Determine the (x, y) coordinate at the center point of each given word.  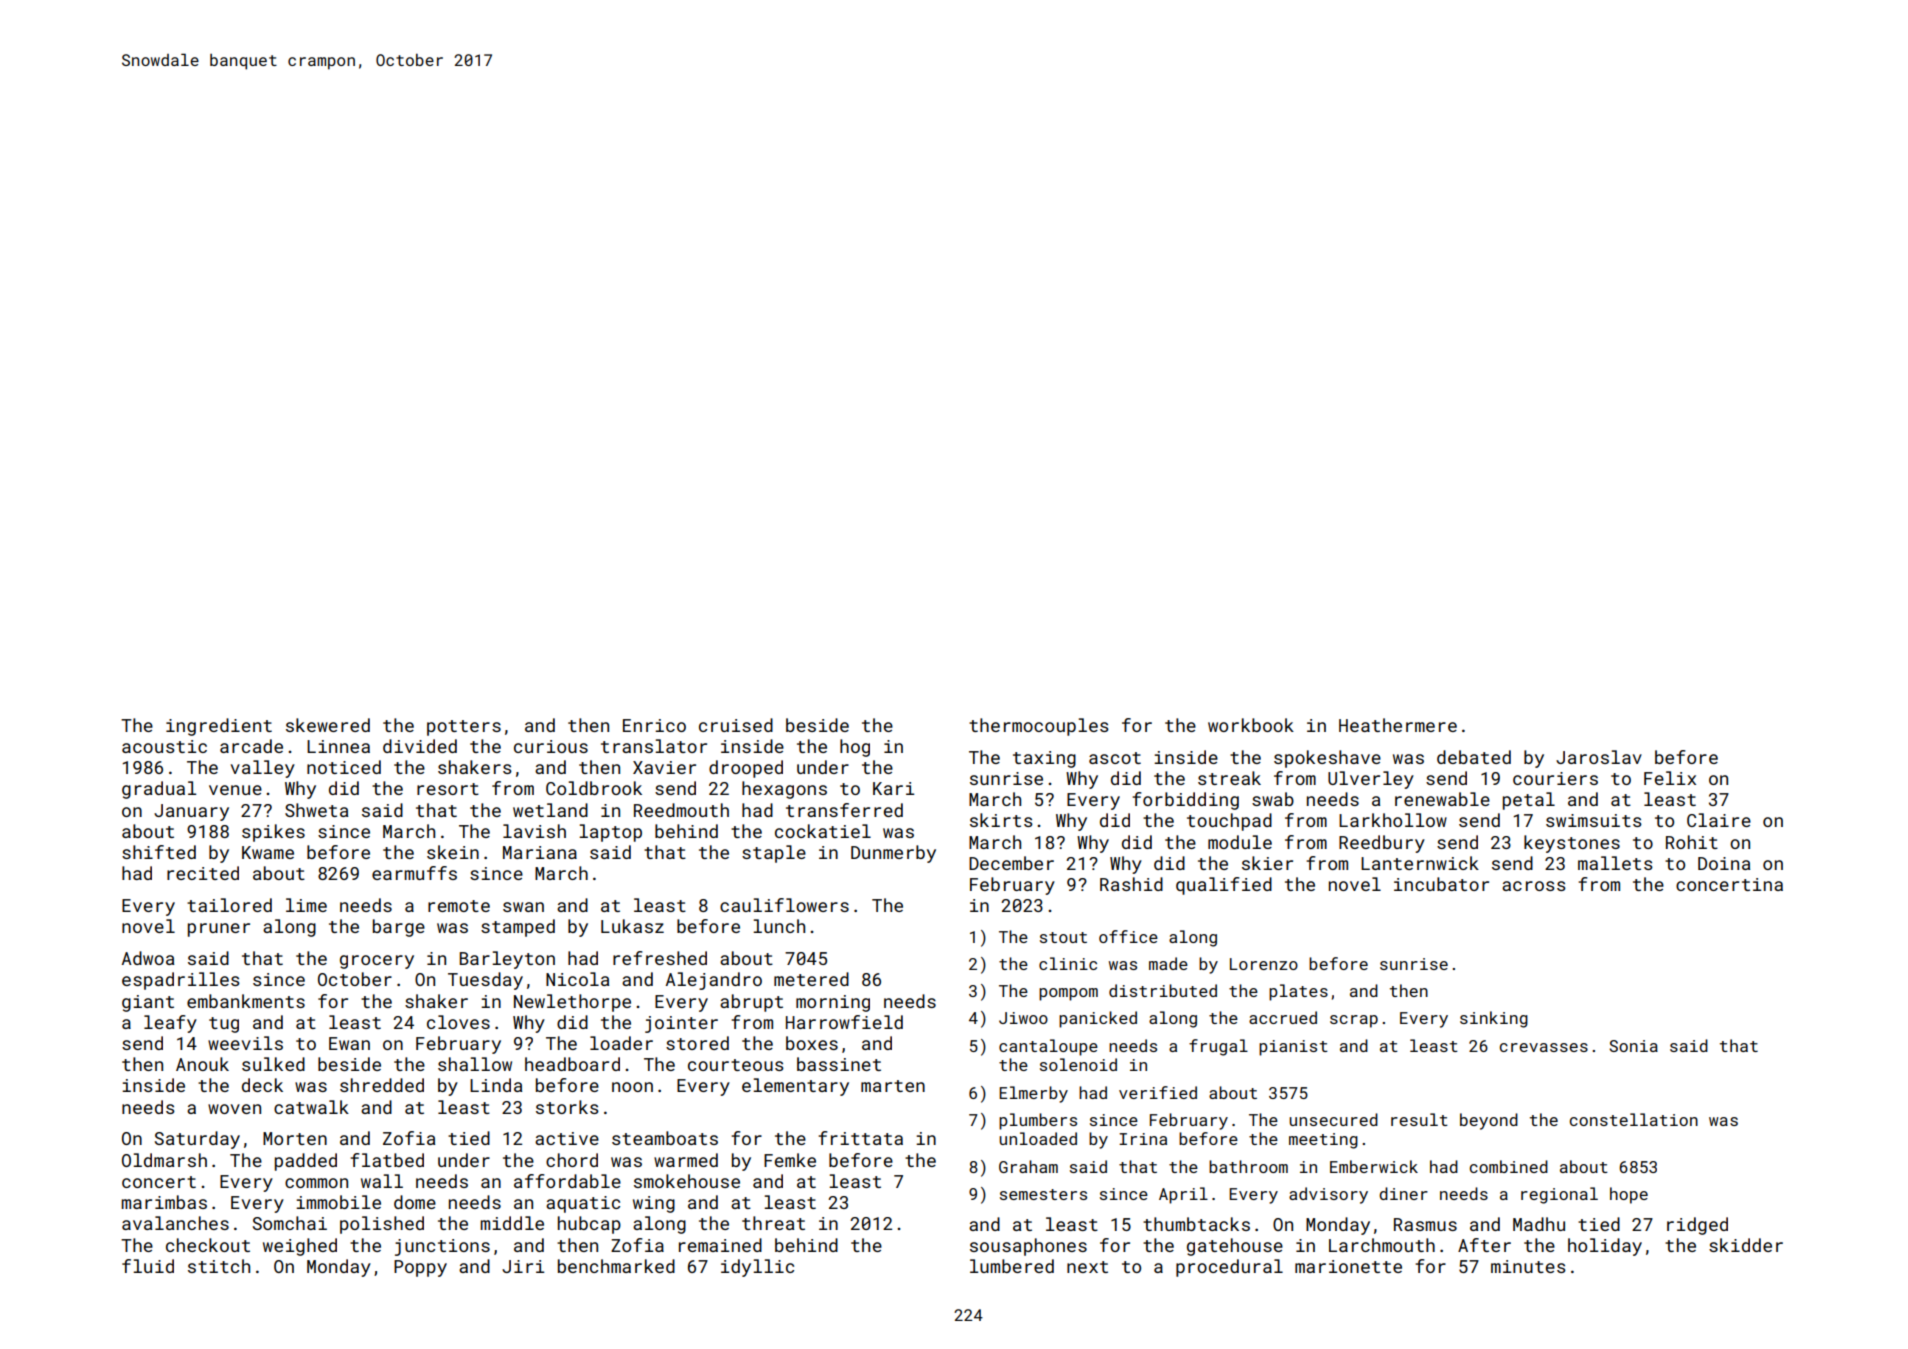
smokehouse (687, 1181)
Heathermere (1398, 725)
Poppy (420, 1268)
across (1534, 886)
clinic (1068, 963)
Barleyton (507, 960)
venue (235, 790)
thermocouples (1039, 727)
